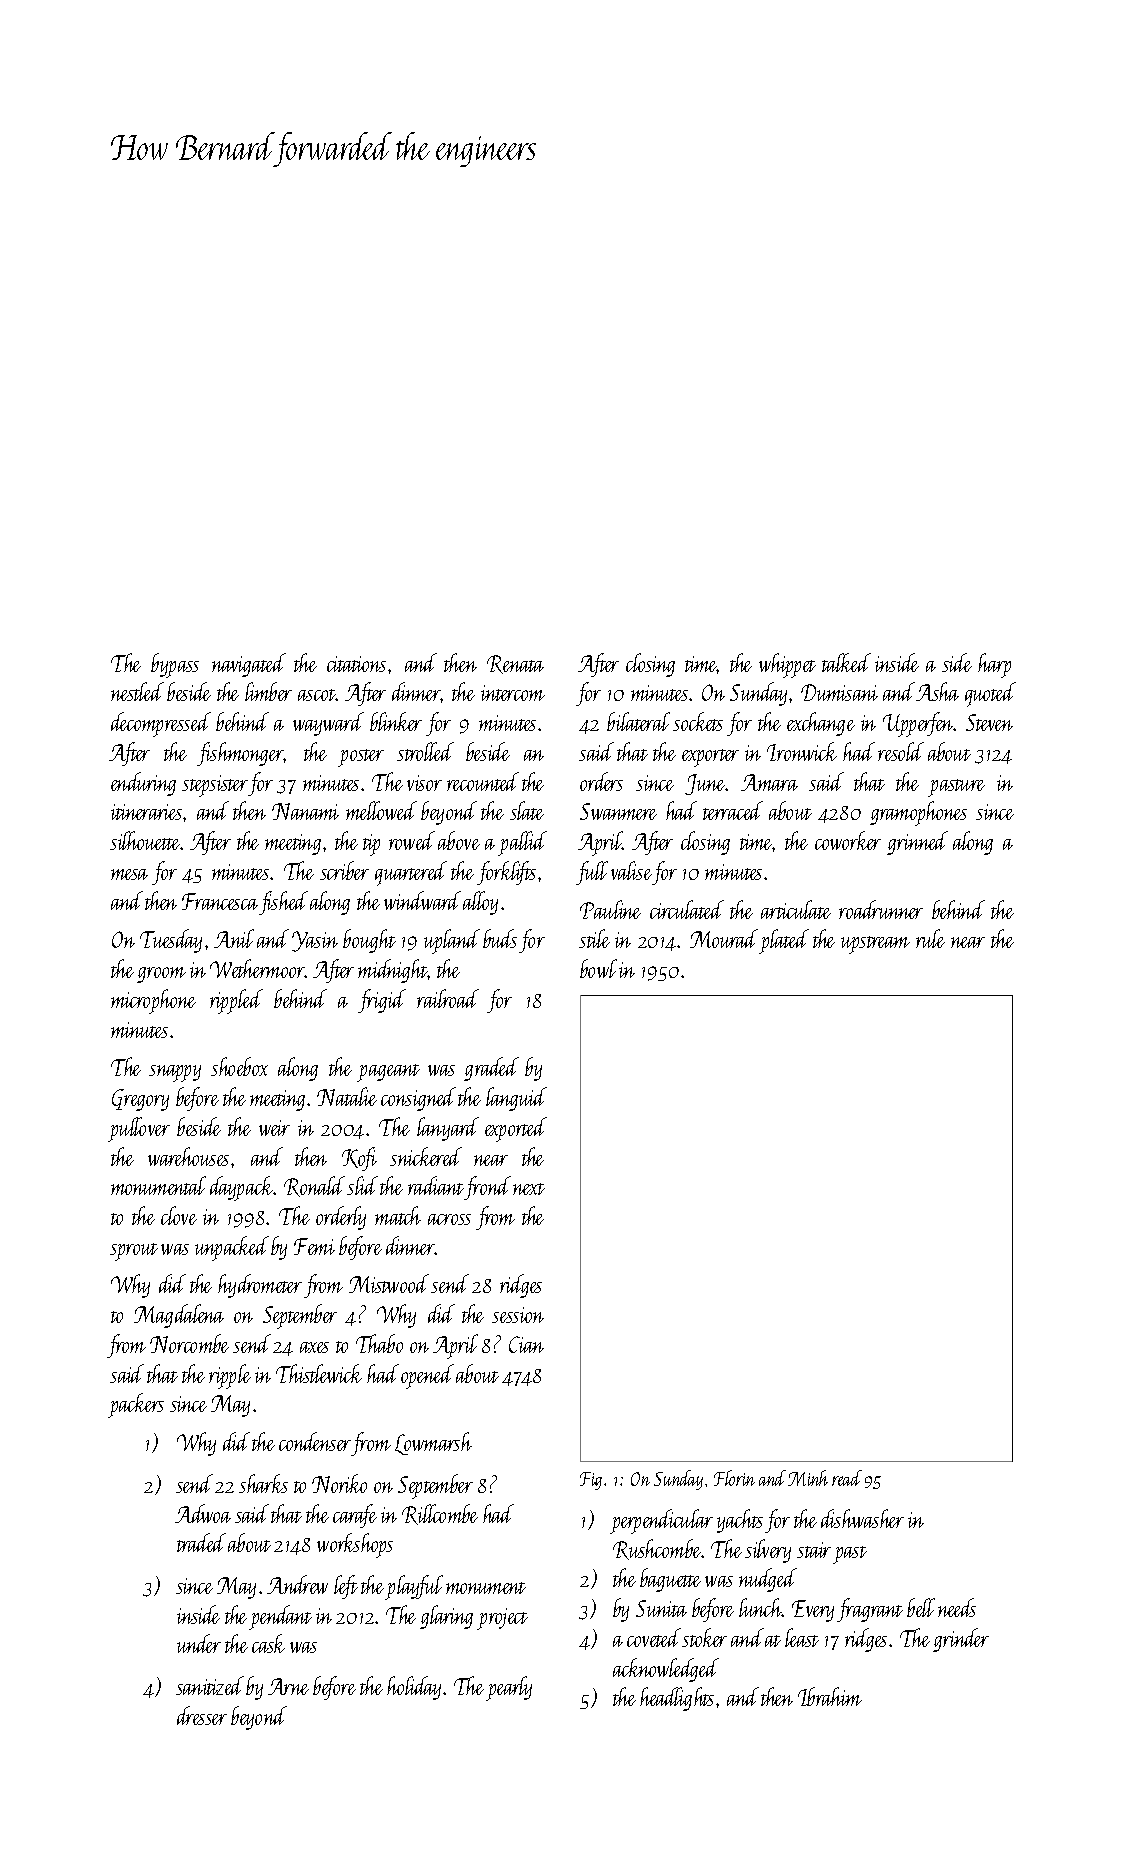  I want to click on acknowledged, so click(666, 1670).
